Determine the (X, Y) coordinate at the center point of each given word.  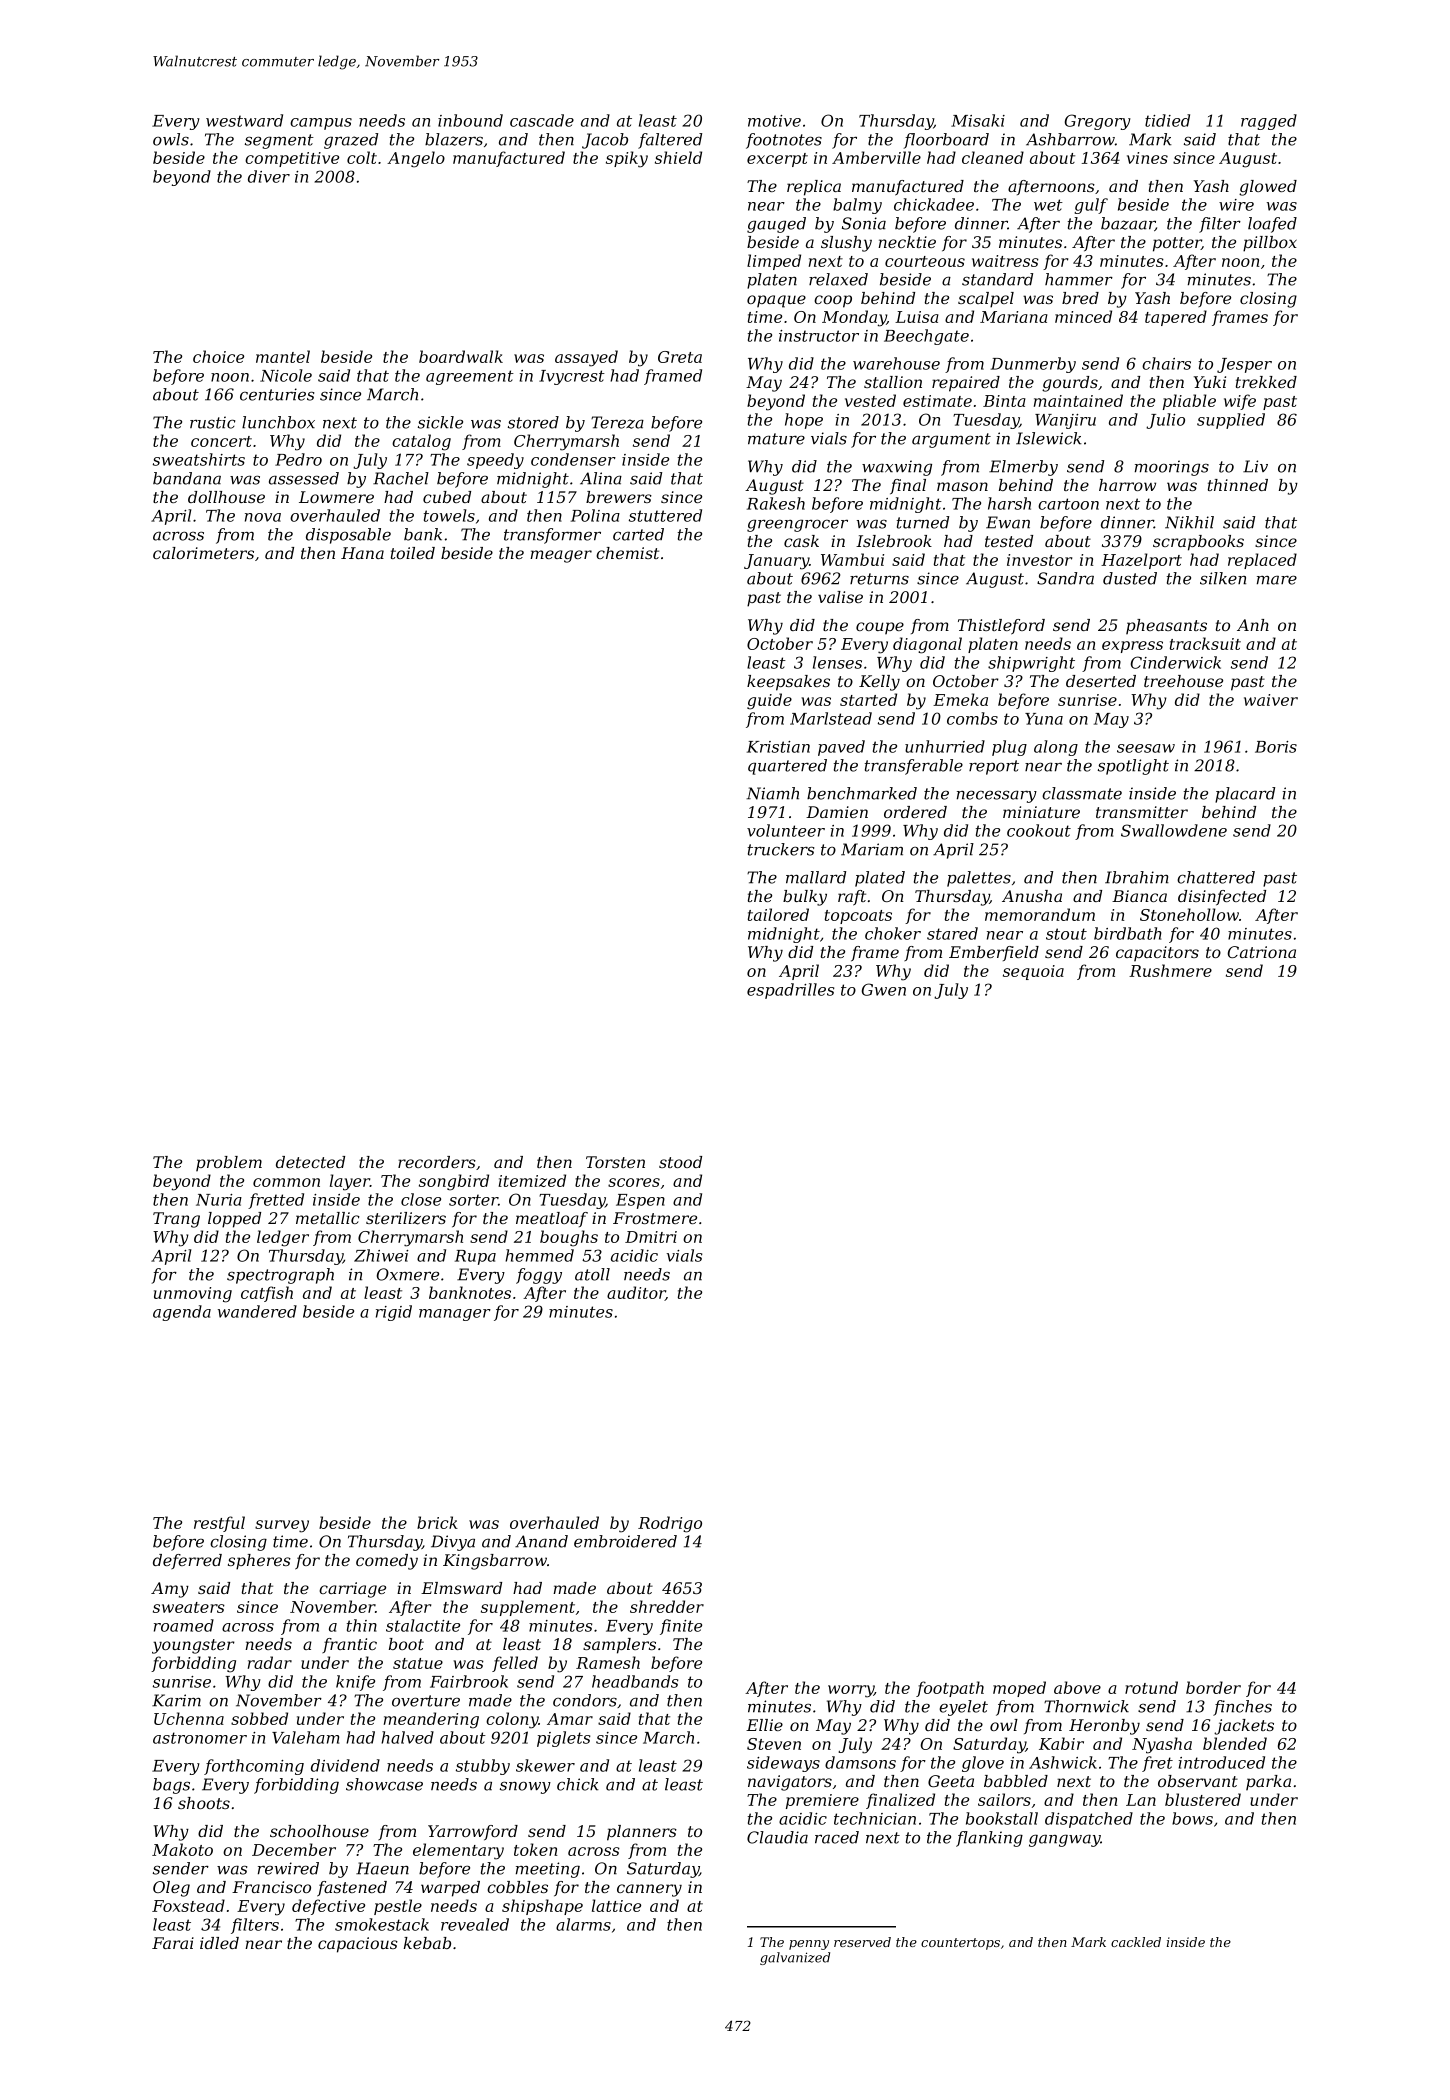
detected (310, 1162)
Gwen (884, 989)
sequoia (1033, 972)
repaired (966, 384)
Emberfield (994, 953)
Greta (680, 357)
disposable (348, 536)
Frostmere (655, 1218)
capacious (358, 1945)
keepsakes (788, 683)
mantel (283, 356)
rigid (394, 1313)
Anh (1253, 625)
